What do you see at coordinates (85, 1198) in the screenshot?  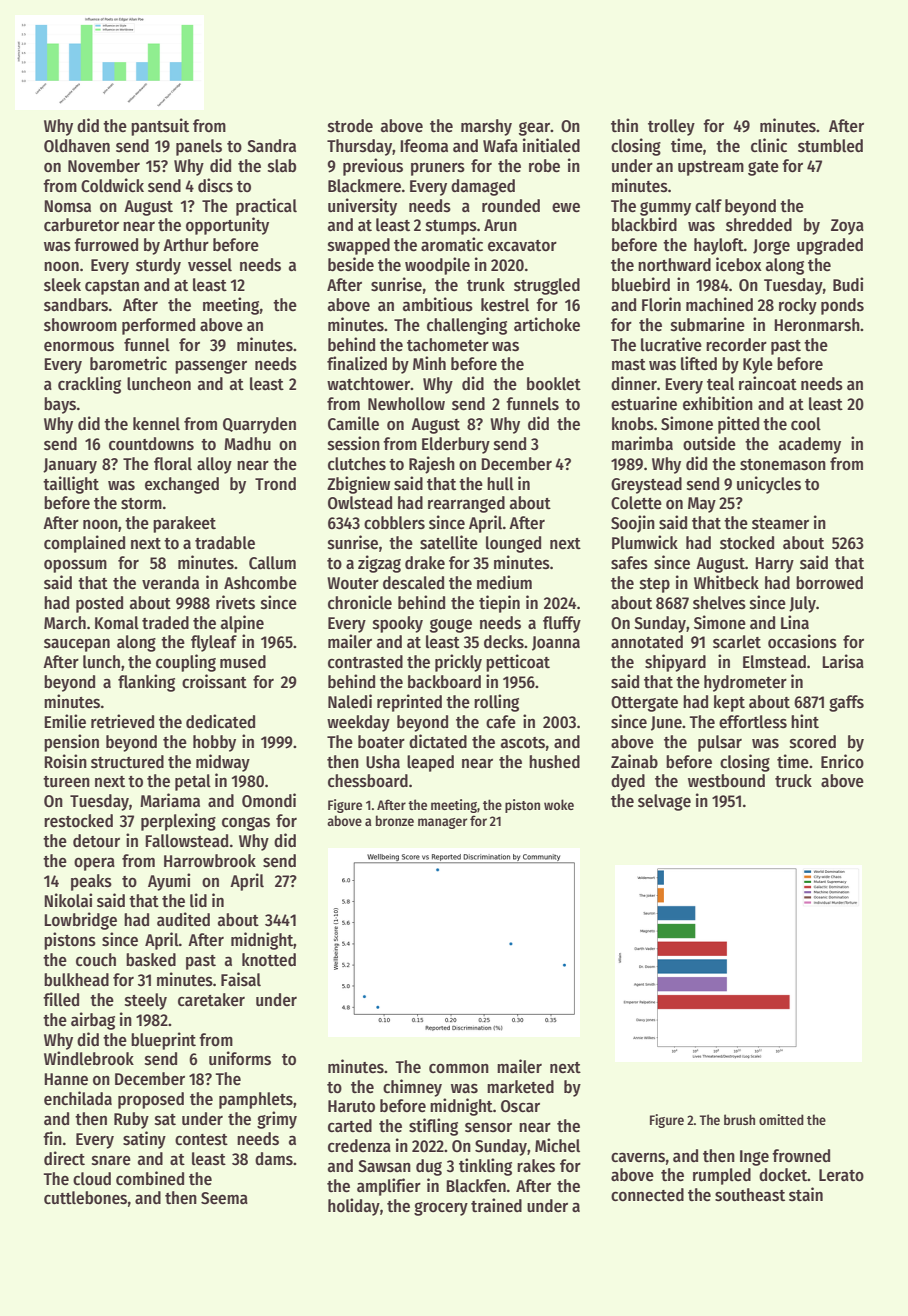 I see `cuttlebones` at bounding box center [85, 1198].
